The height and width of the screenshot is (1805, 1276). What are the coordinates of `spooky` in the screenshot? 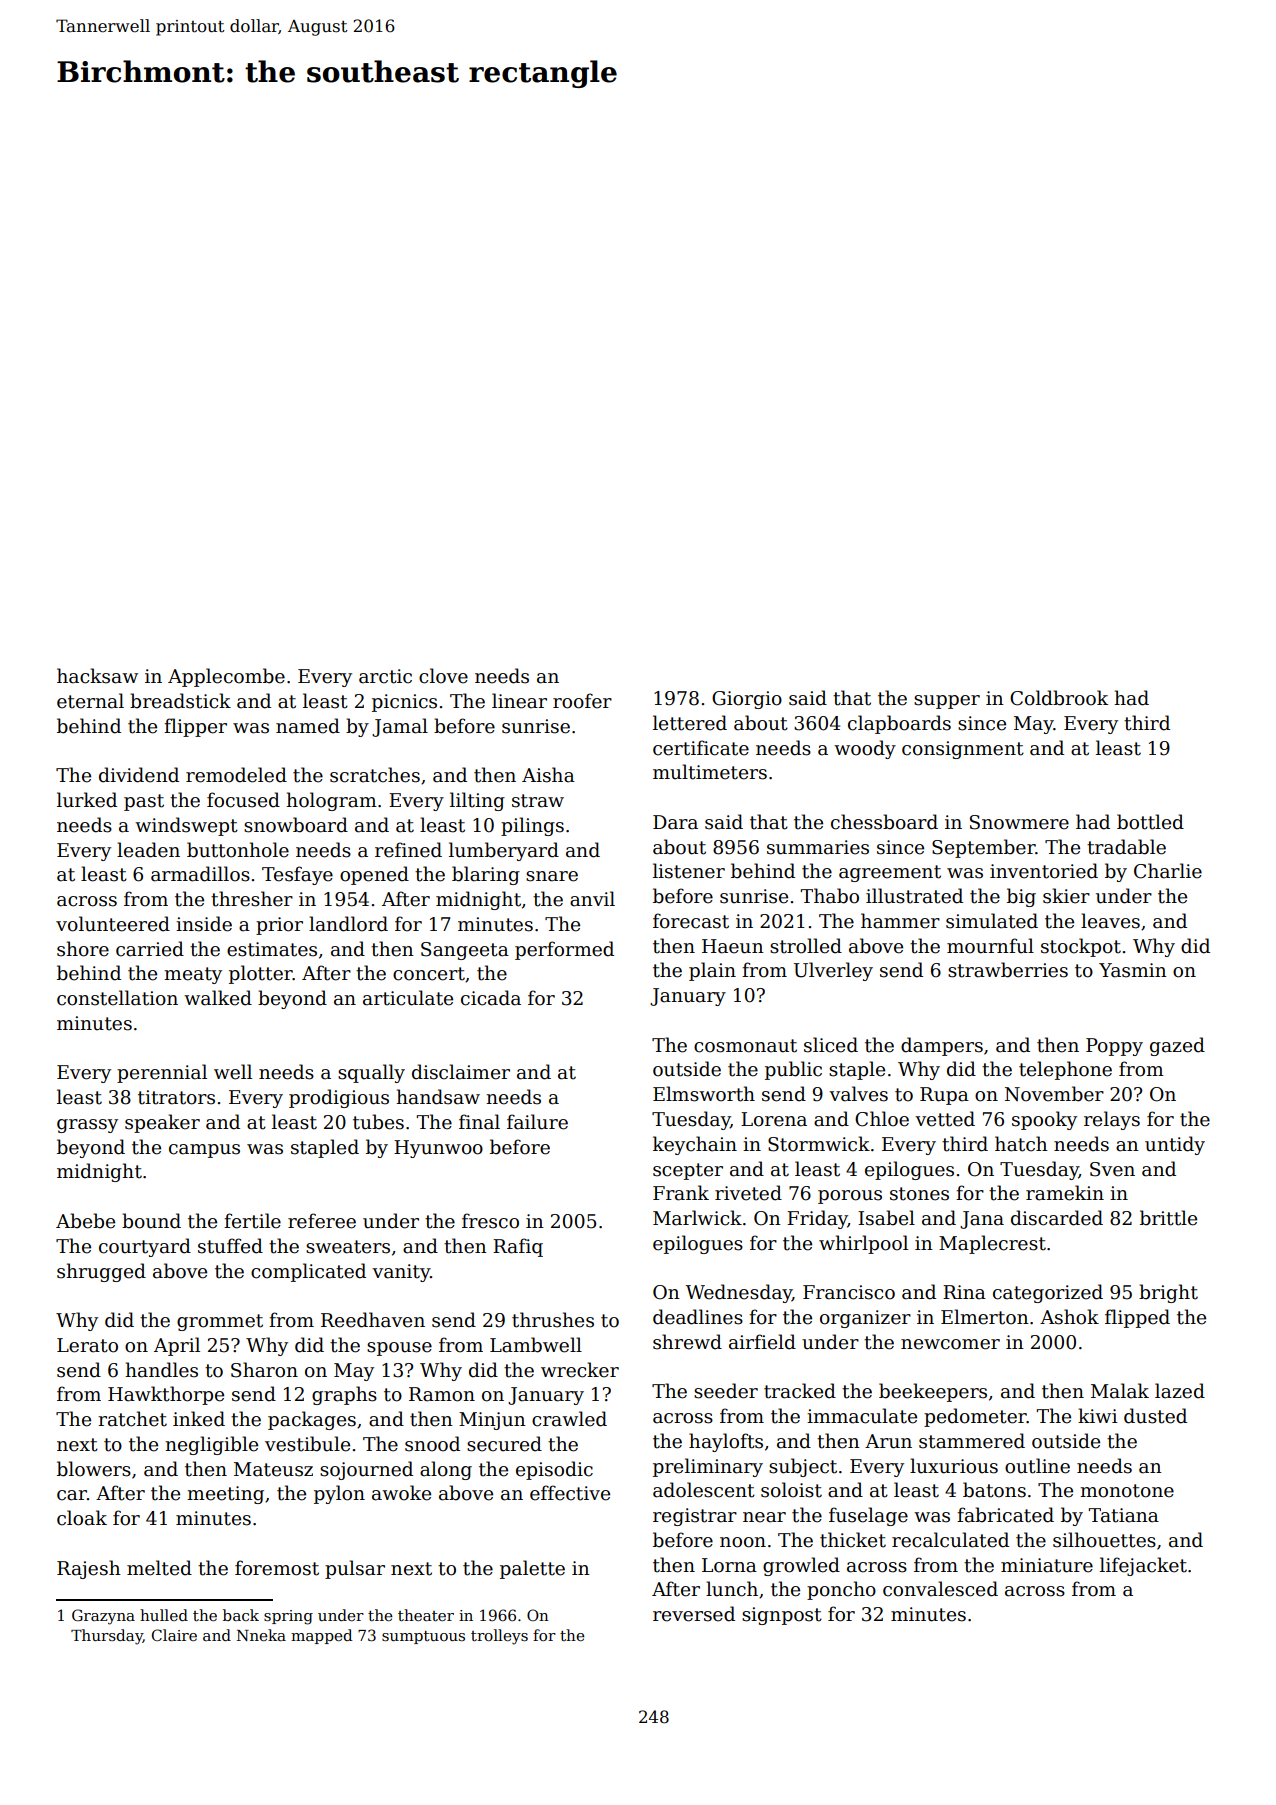 It's located at (1044, 1120).
